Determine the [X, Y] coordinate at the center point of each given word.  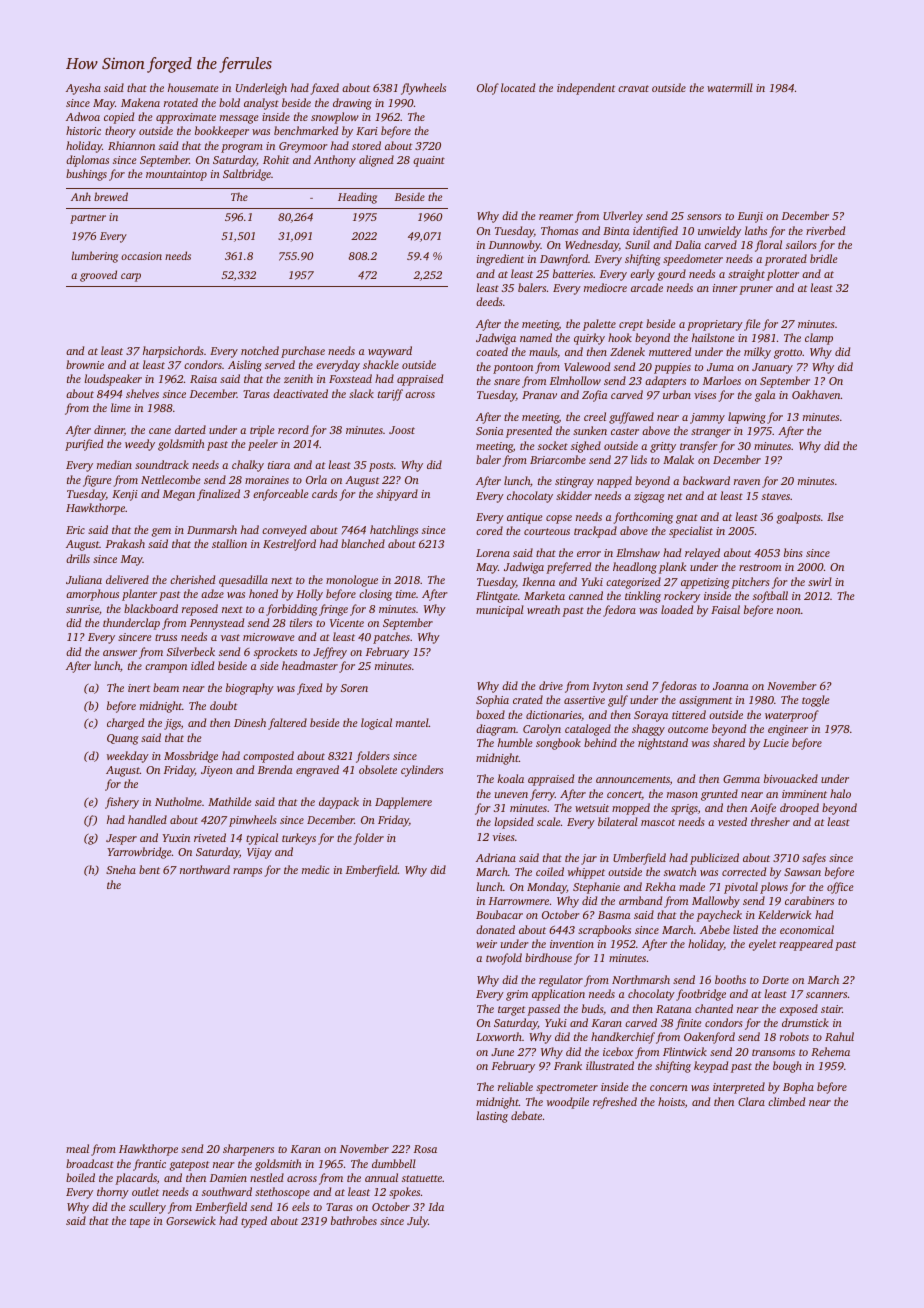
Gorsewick [191, 1220]
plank [672, 568]
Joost [402, 430]
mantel [412, 722]
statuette [422, 1178]
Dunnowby [515, 246]
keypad [711, 1067]
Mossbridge [191, 757]
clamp [819, 339]
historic [83, 130]
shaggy [648, 730]
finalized [218, 495]
